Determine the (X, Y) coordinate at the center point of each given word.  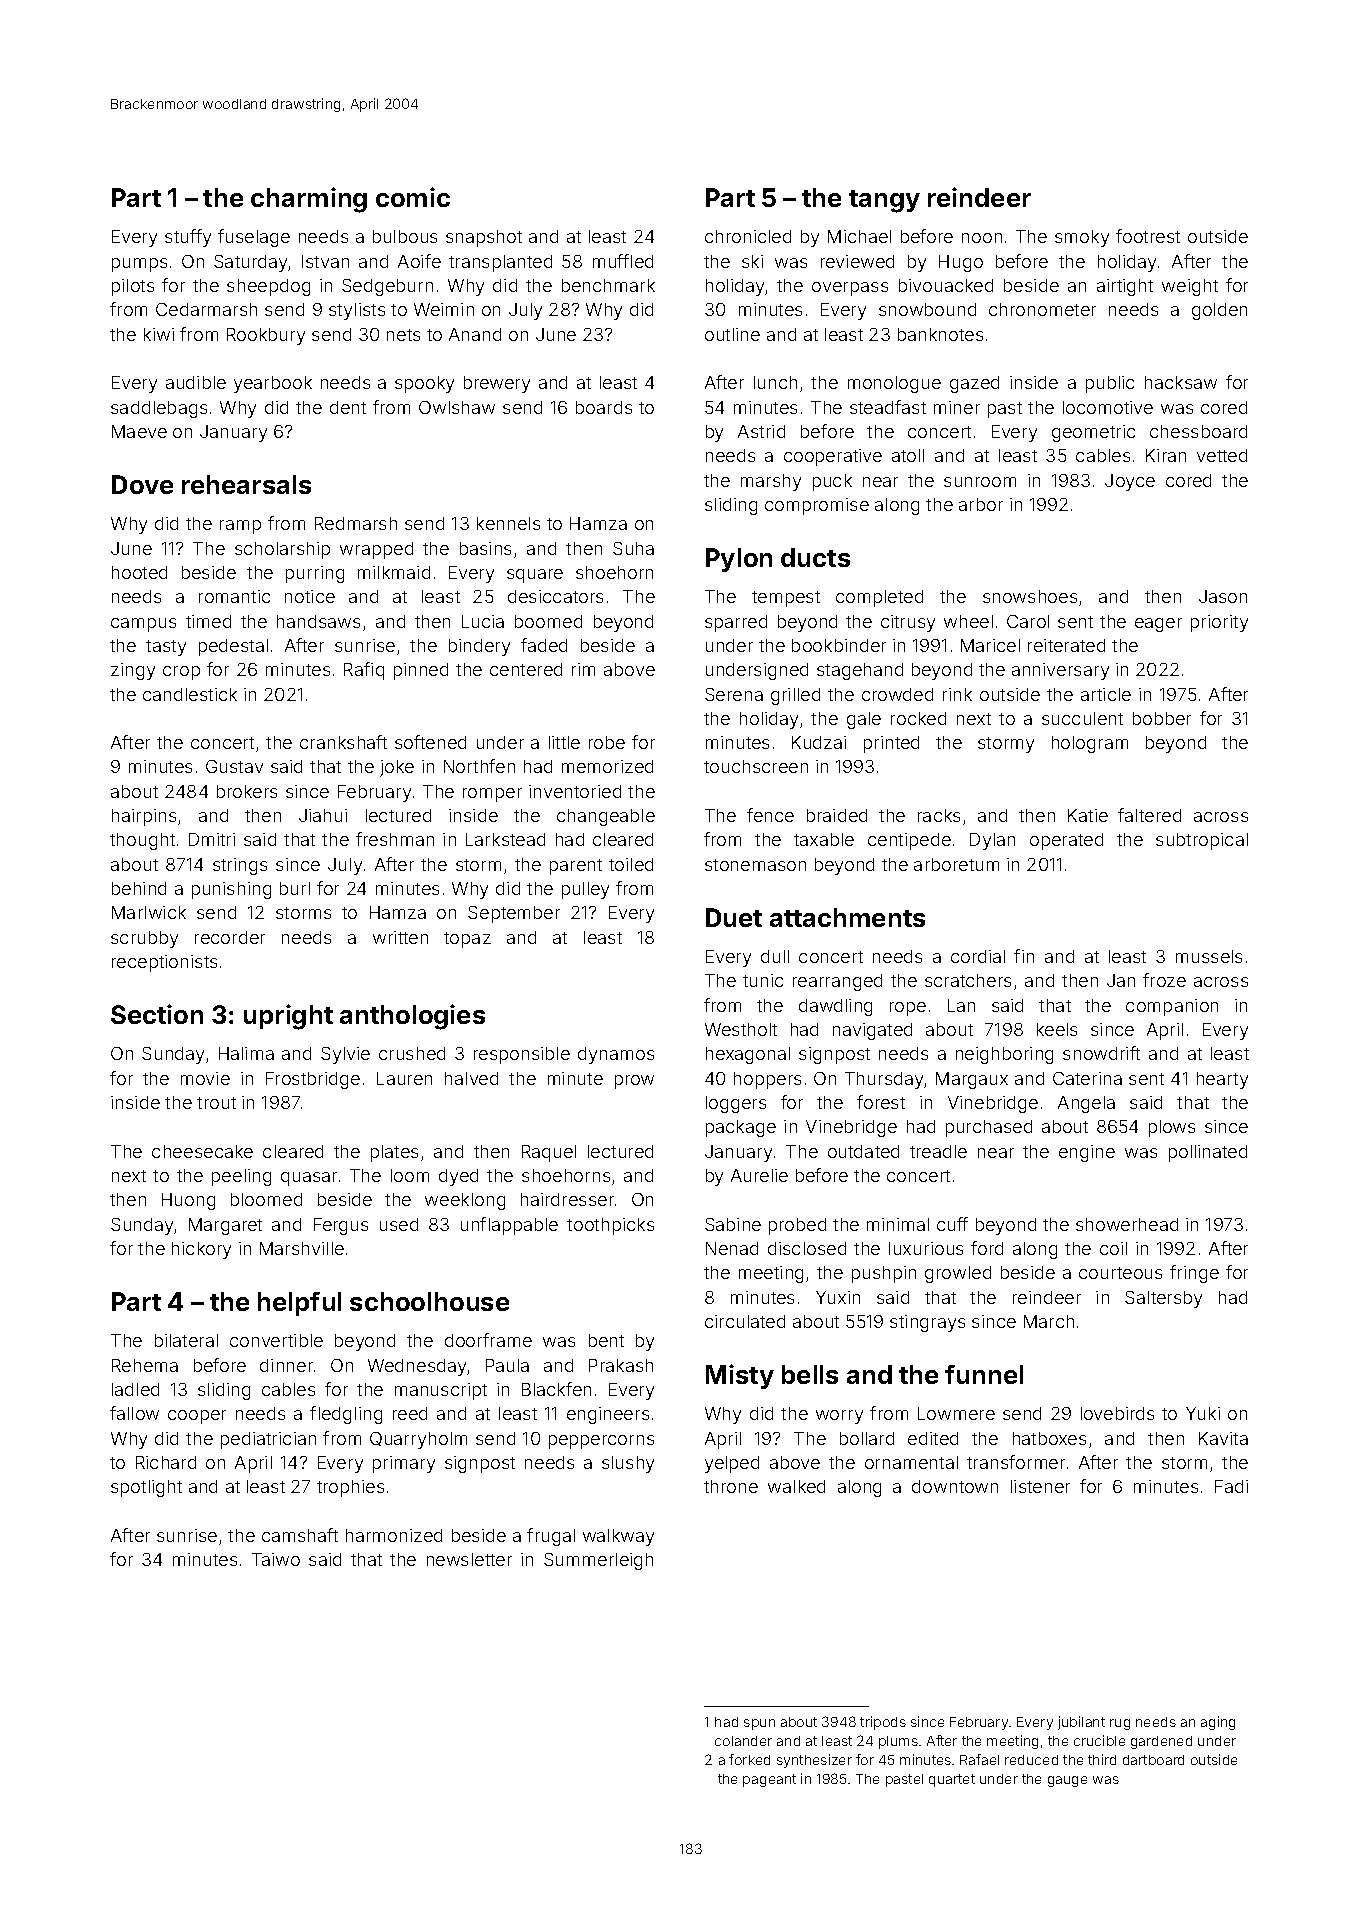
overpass (850, 289)
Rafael (979, 1759)
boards (604, 407)
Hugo (961, 263)
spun (759, 1724)
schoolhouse (429, 1301)
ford (987, 1248)
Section (157, 1014)
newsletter (469, 1559)
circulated (745, 1321)
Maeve (139, 431)
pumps (139, 265)
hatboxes (1049, 1438)
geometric (1093, 433)
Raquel (549, 1153)
